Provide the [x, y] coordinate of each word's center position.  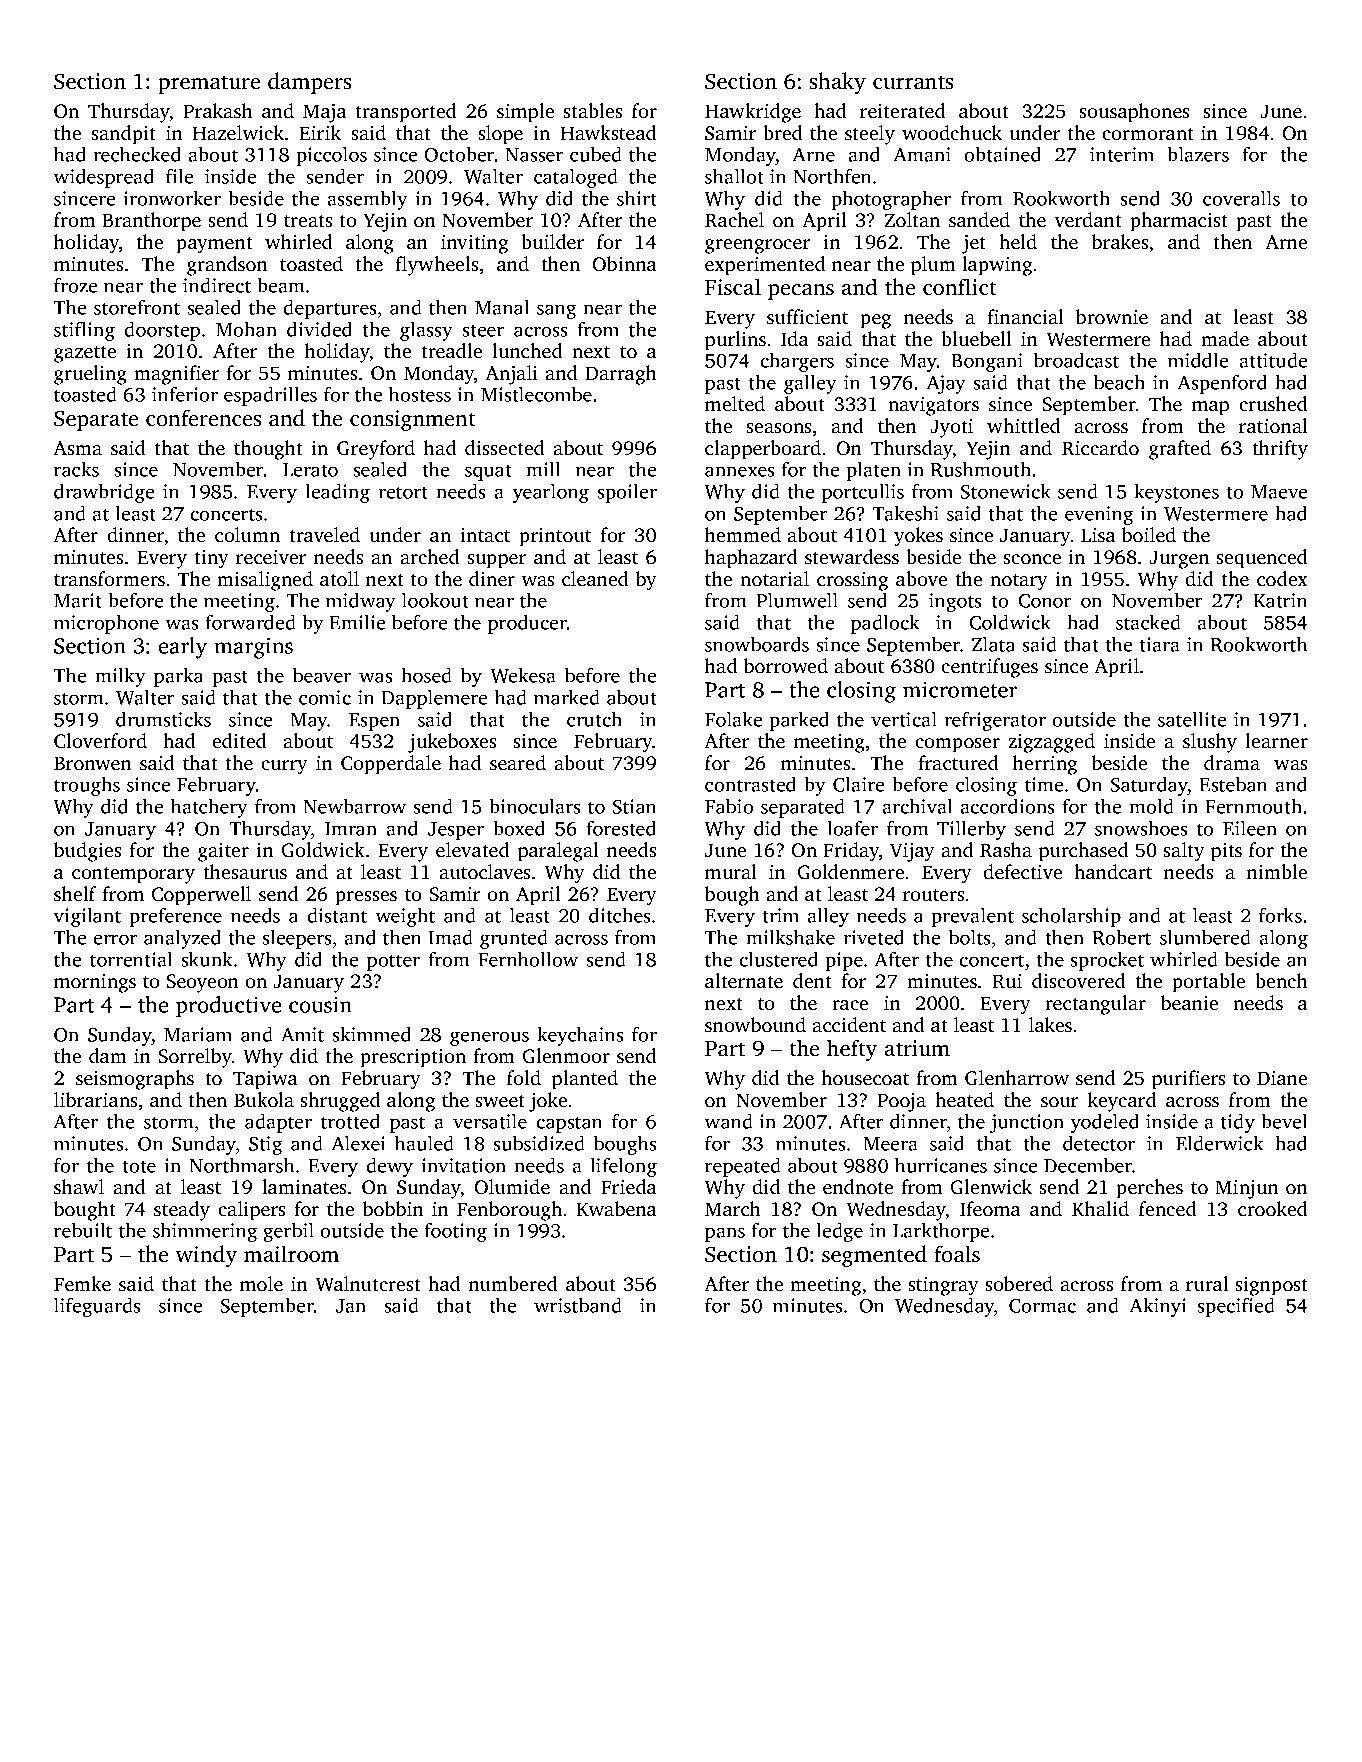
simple [525, 113]
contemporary [133, 875]
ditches [620, 915]
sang [556, 311]
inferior [185, 394]
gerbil [288, 1232]
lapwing [997, 266]
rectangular [1095, 1005]
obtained [1002, 154]
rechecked [137, 154]
